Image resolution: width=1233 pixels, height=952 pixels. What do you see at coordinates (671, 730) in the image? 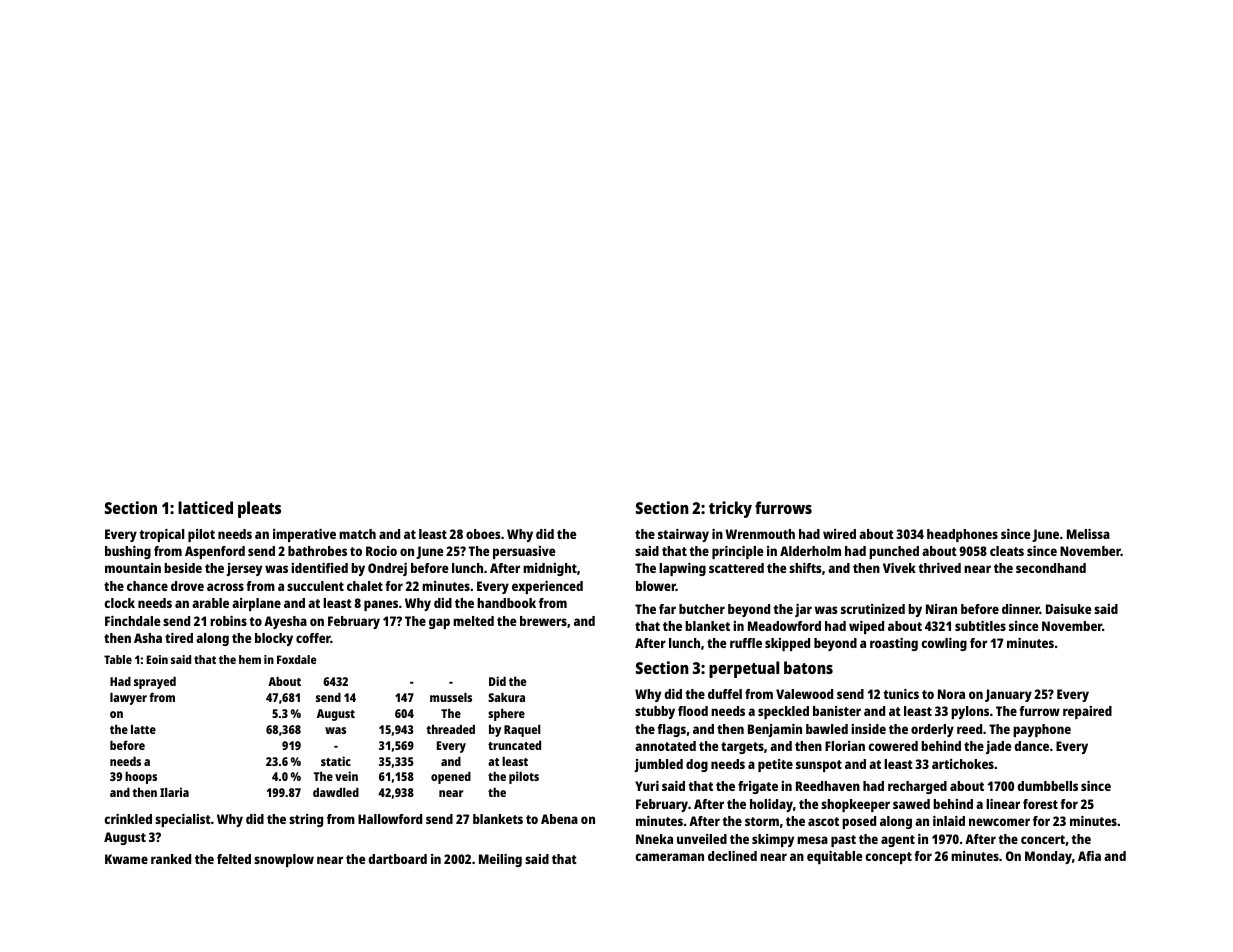
I see `flags` at bounding box center [671, 730].
